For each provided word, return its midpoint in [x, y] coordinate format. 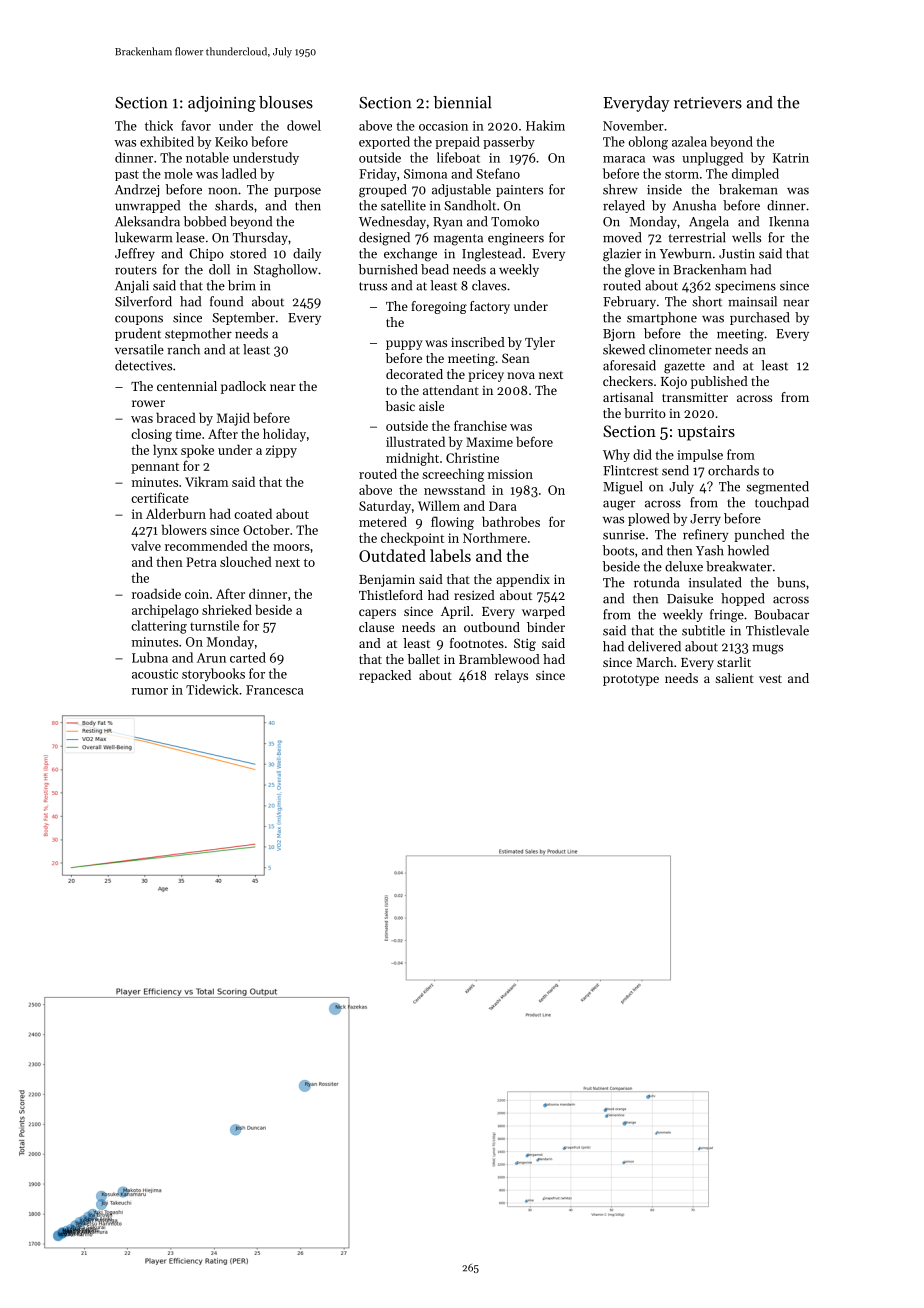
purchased [760, 318]
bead [435, 269]
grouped [383, 191]
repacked [385, 676]
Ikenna [789, 221]
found [226, 301]
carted [248, 657]
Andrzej [137, 190]
